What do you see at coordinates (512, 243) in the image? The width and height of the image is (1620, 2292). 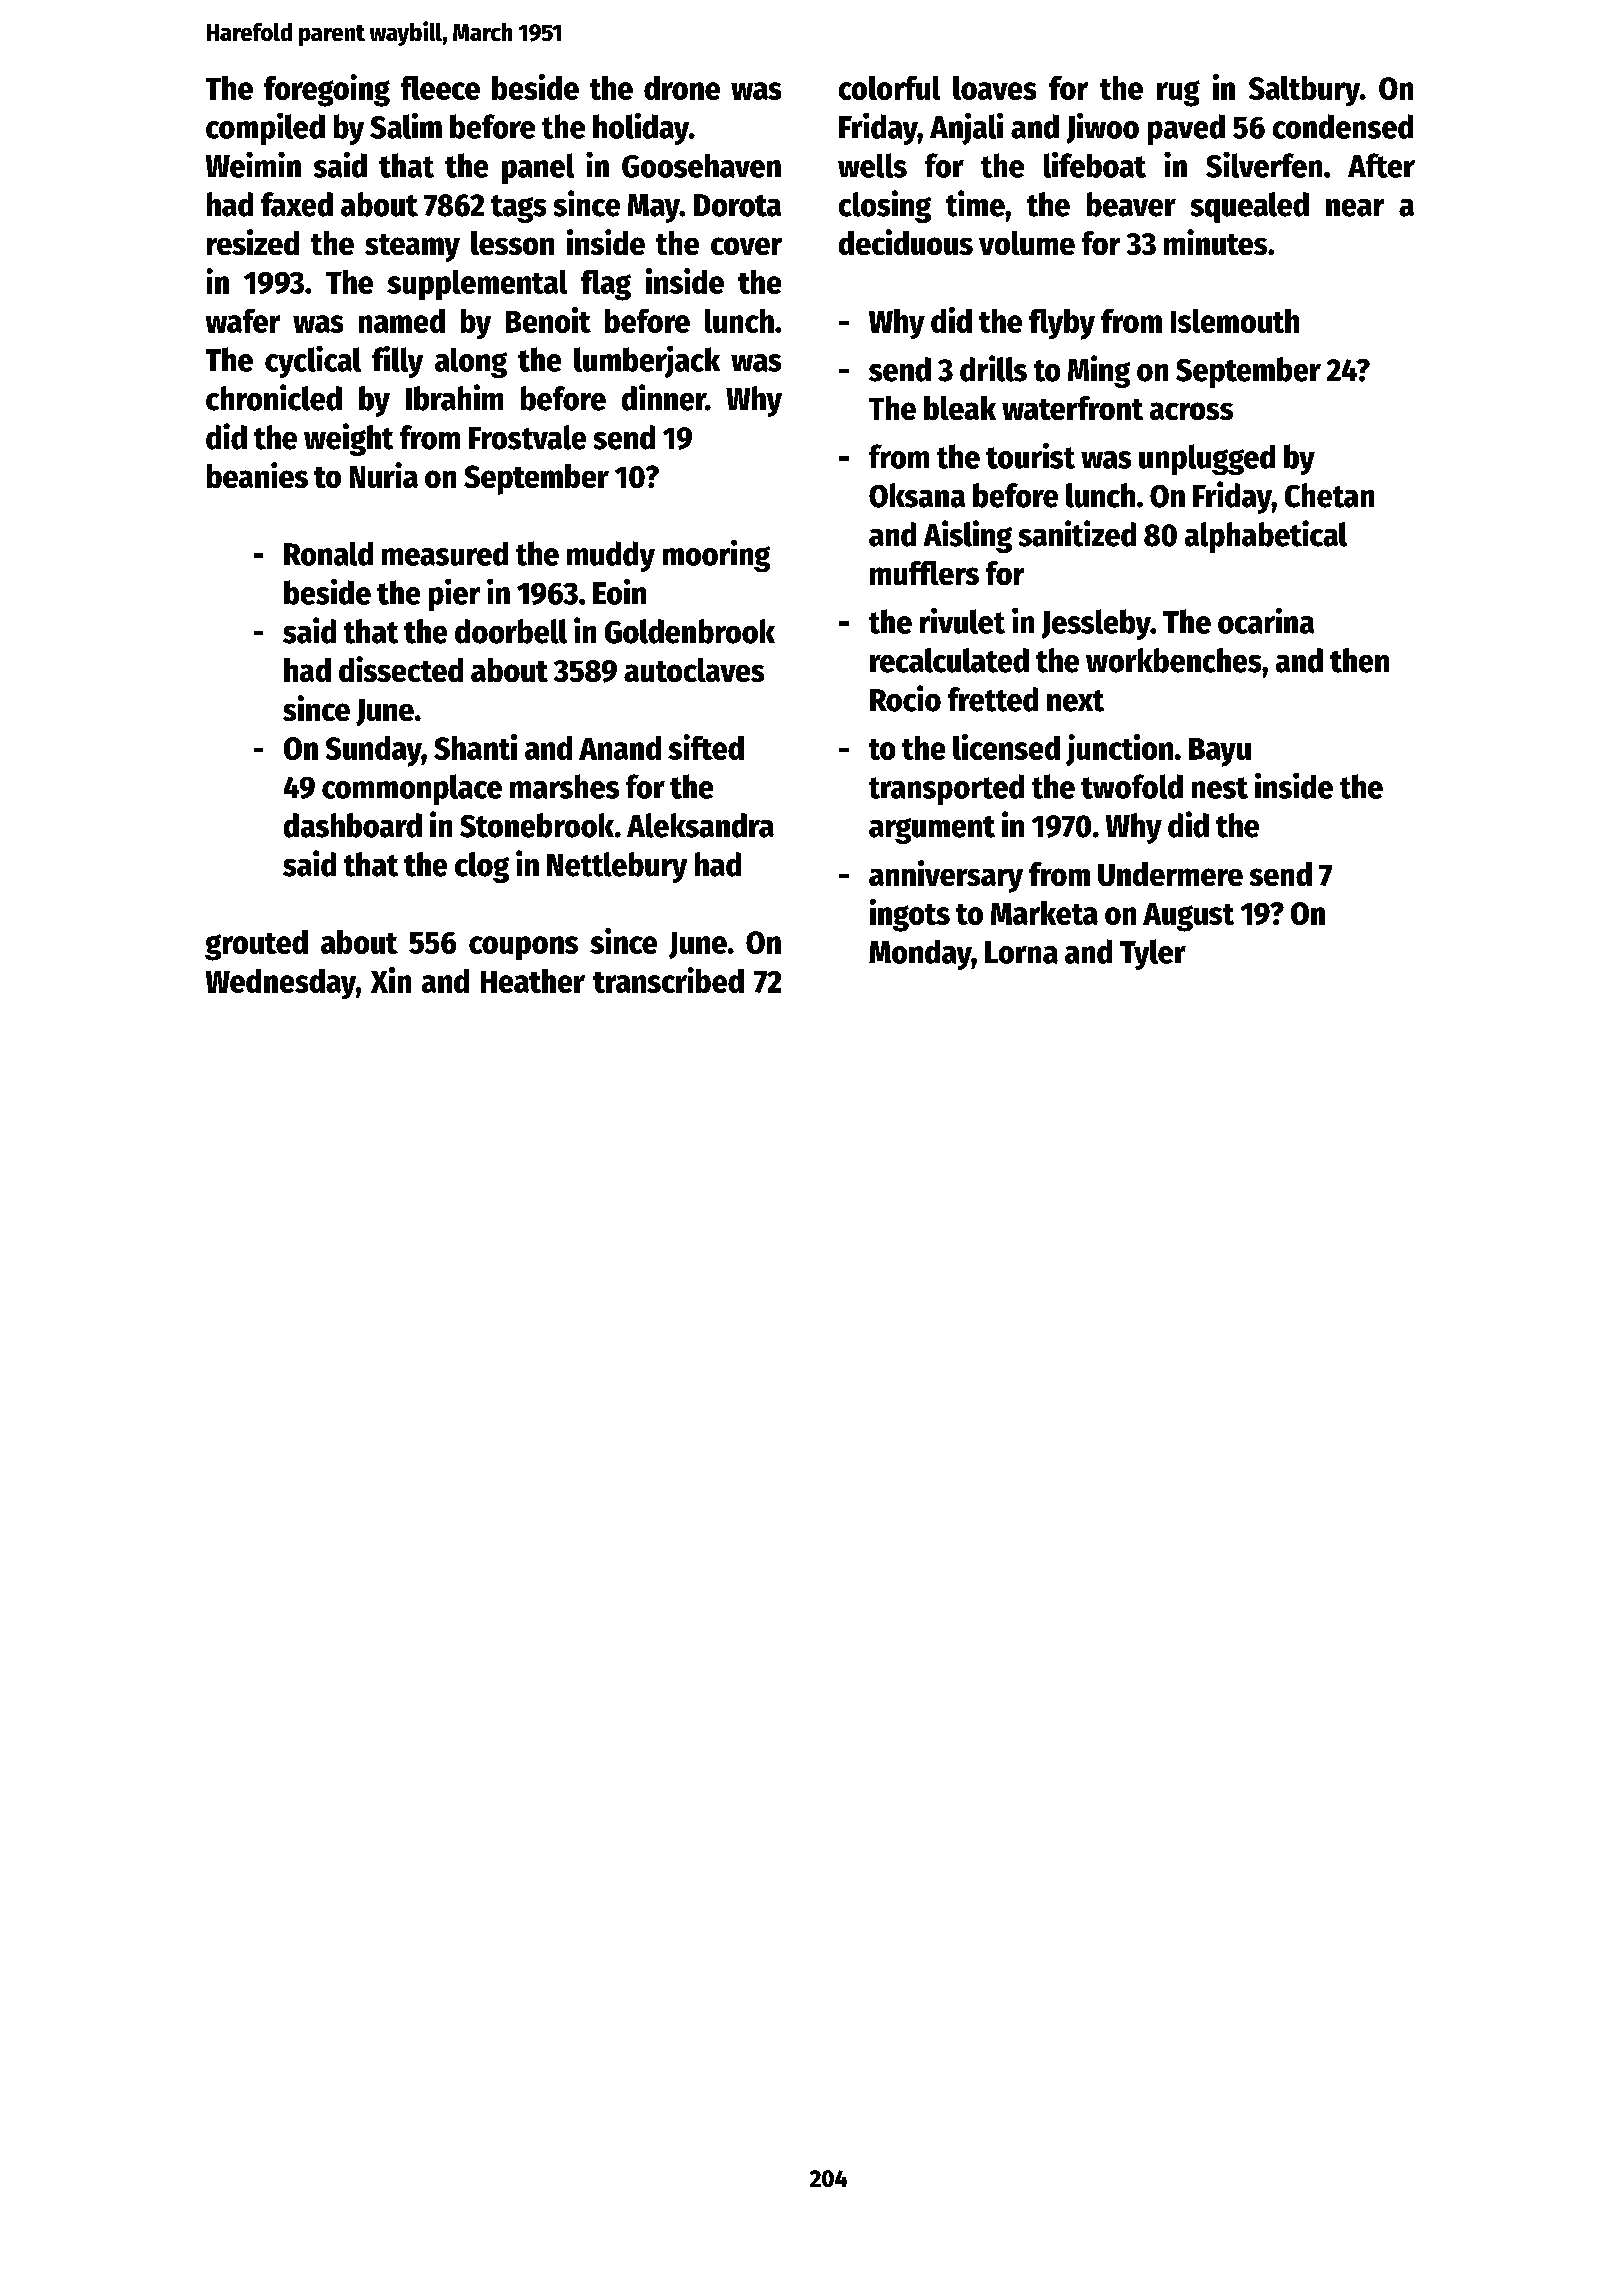 I see `lesson` at bounding box center [512, 243].
